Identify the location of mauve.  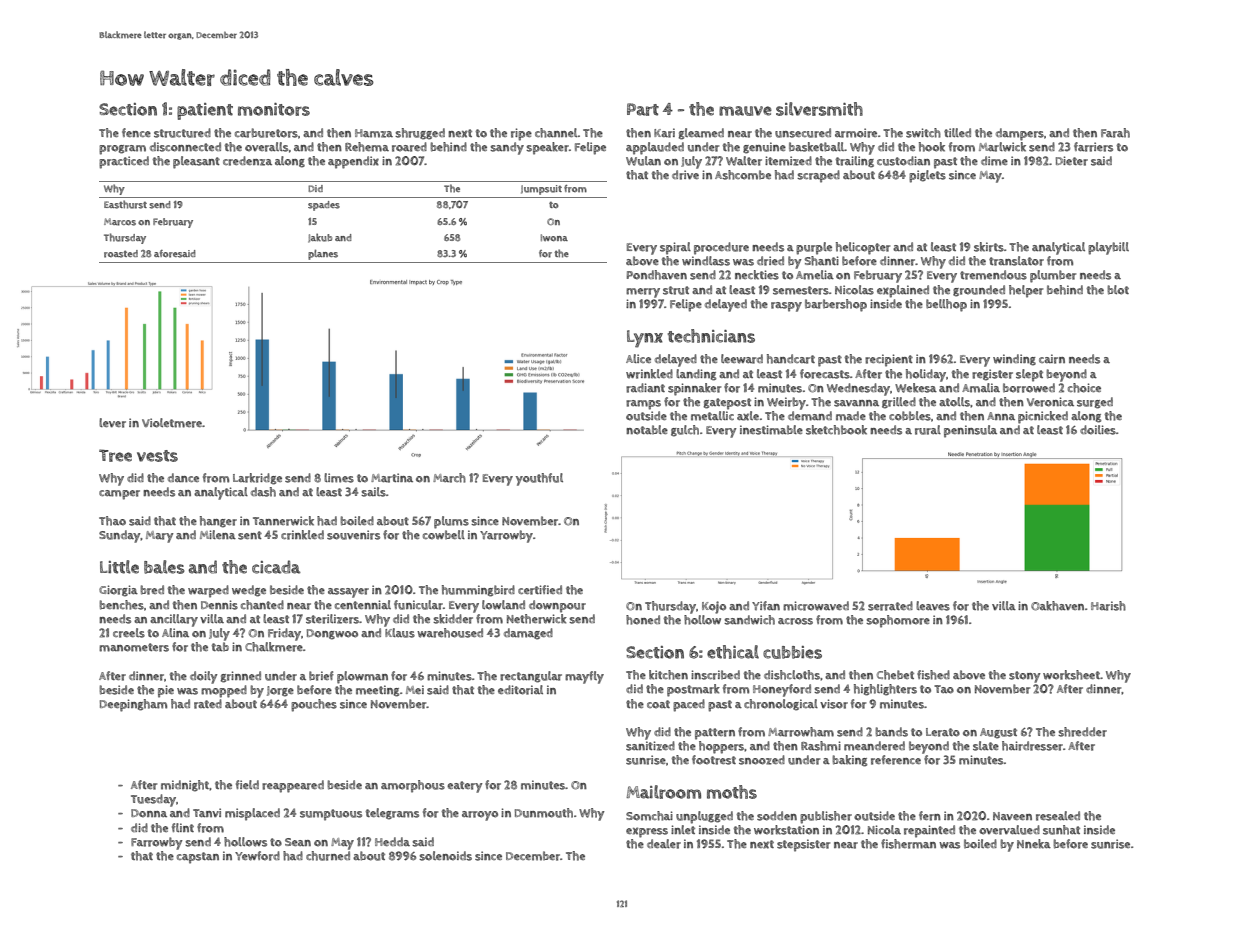
(745, 111).
